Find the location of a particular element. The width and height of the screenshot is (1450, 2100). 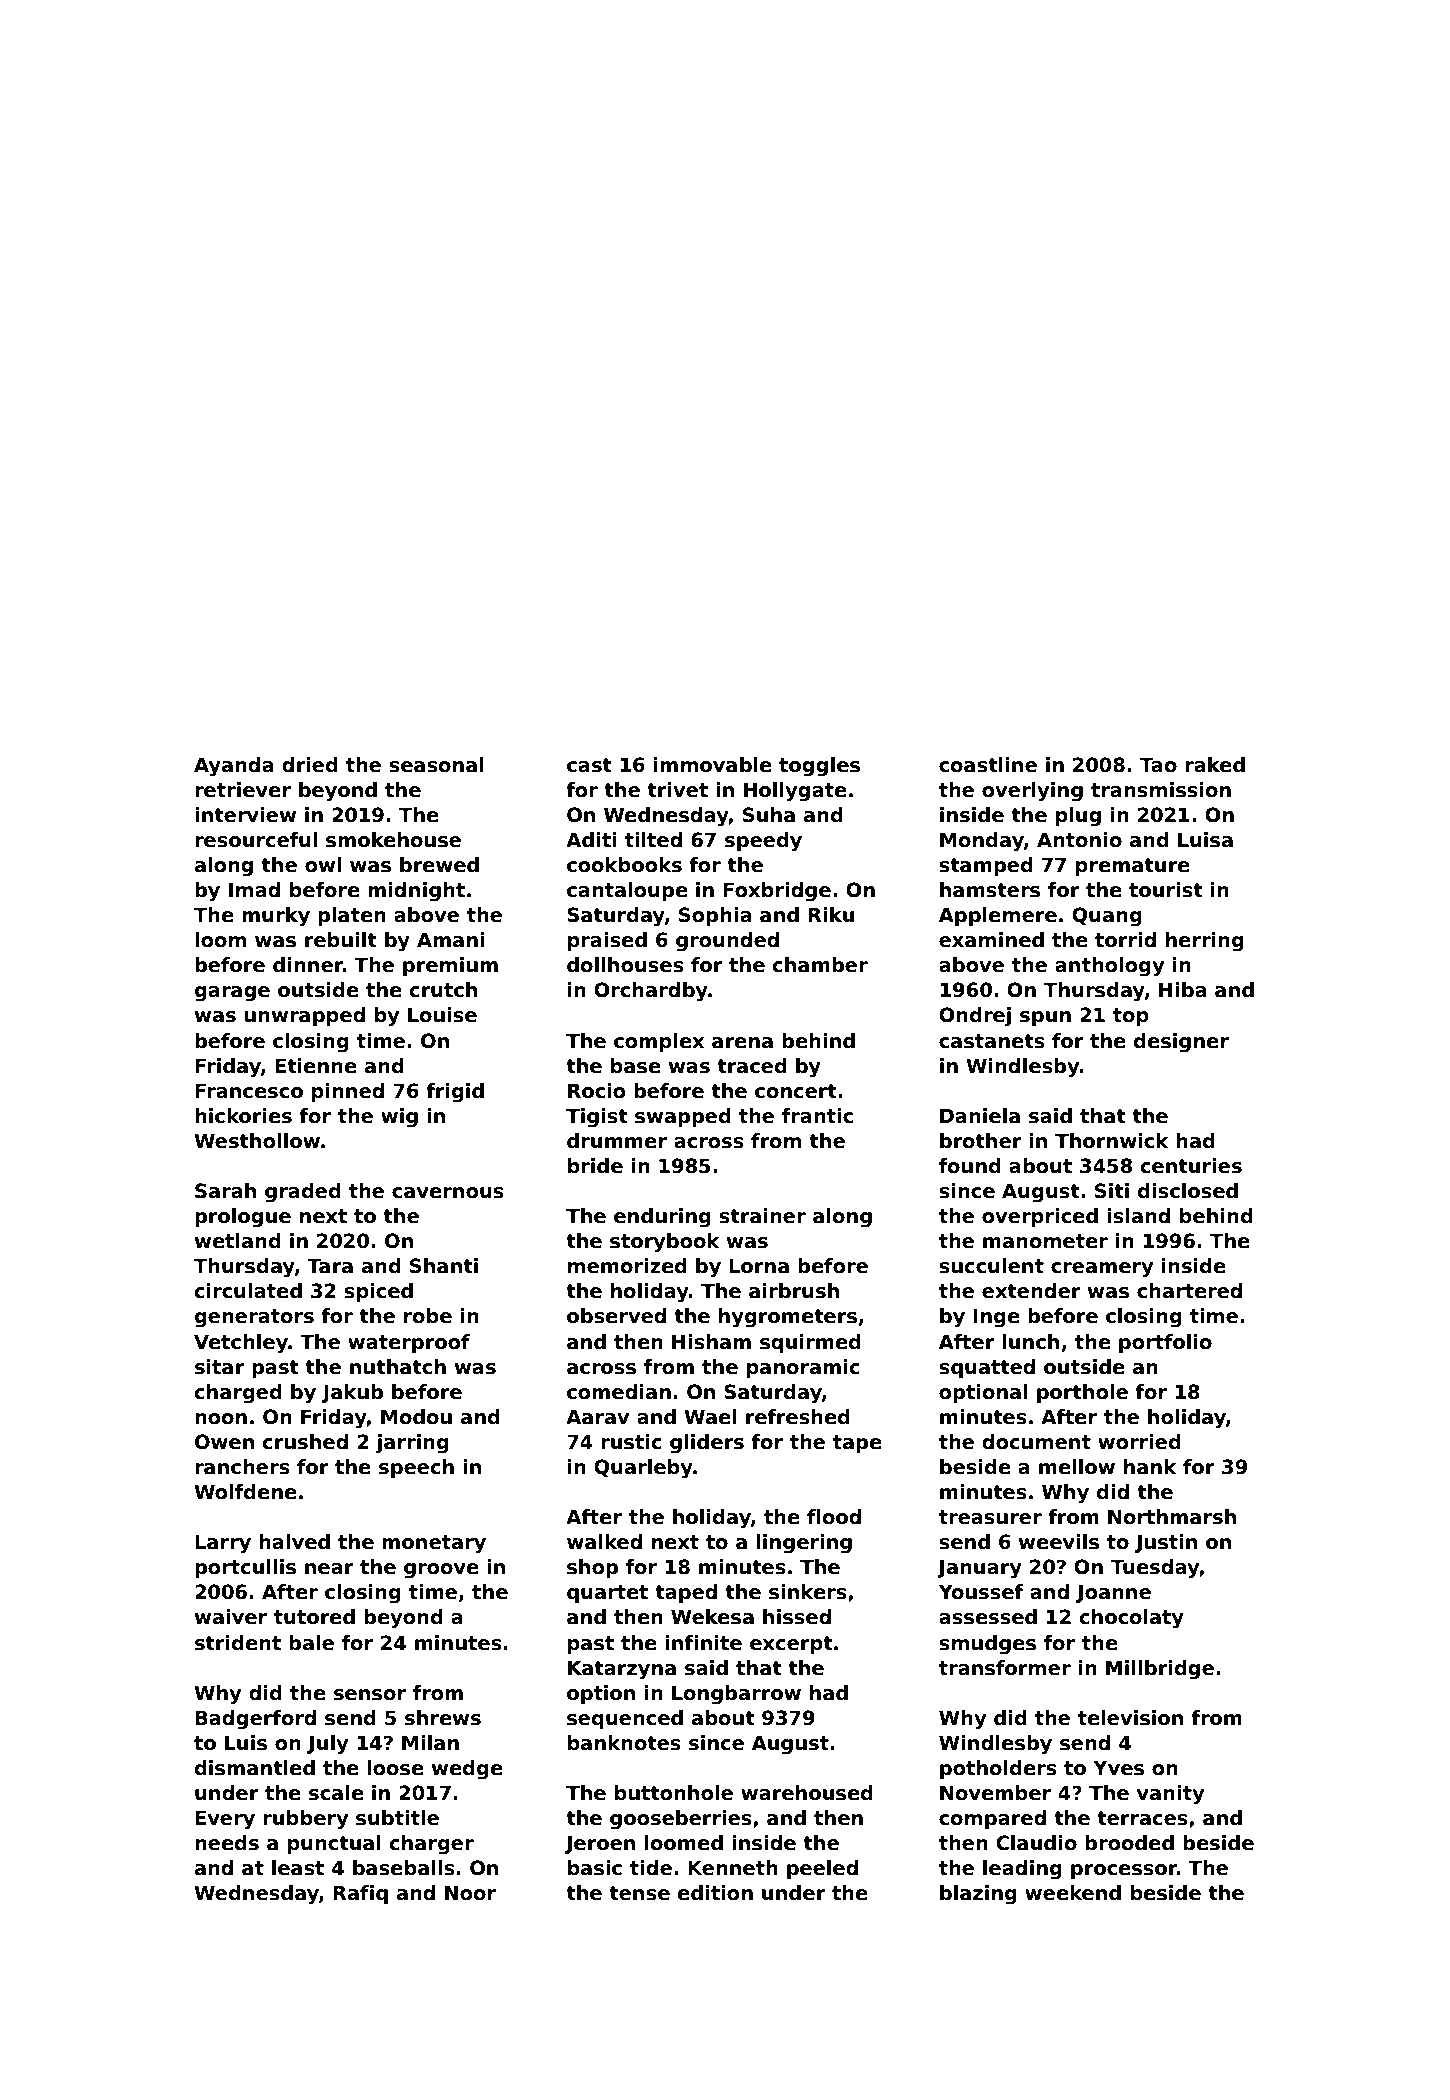

designer is located at coordinates (1181, 1043).
